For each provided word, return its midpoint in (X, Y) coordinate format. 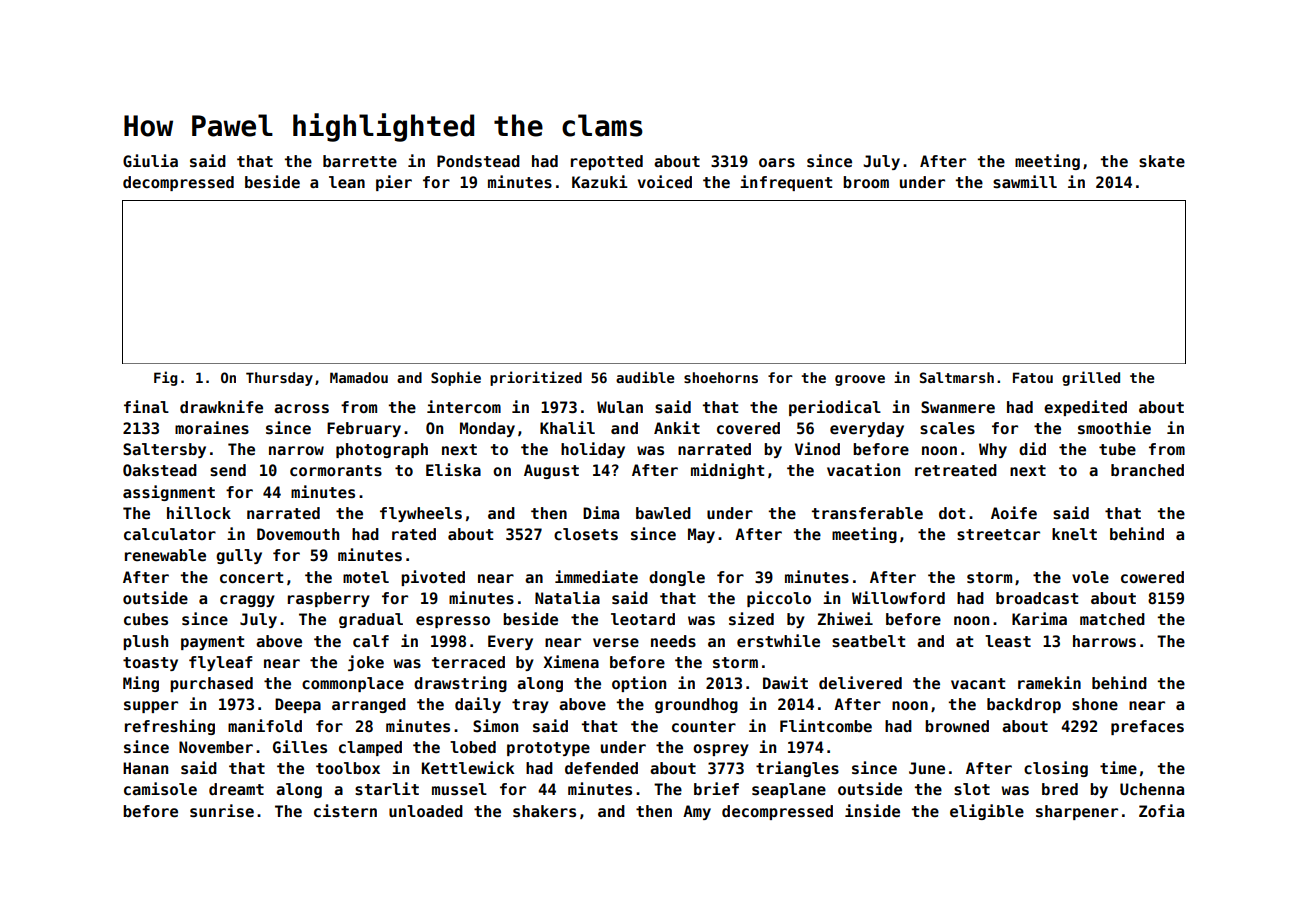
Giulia (150, 160)
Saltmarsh (957, 377)
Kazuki (600, 181)
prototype (548, 749)
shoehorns (721, 377)
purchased (211, 684)
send (228, 470)
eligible (987, 812)
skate (1162, 161)
